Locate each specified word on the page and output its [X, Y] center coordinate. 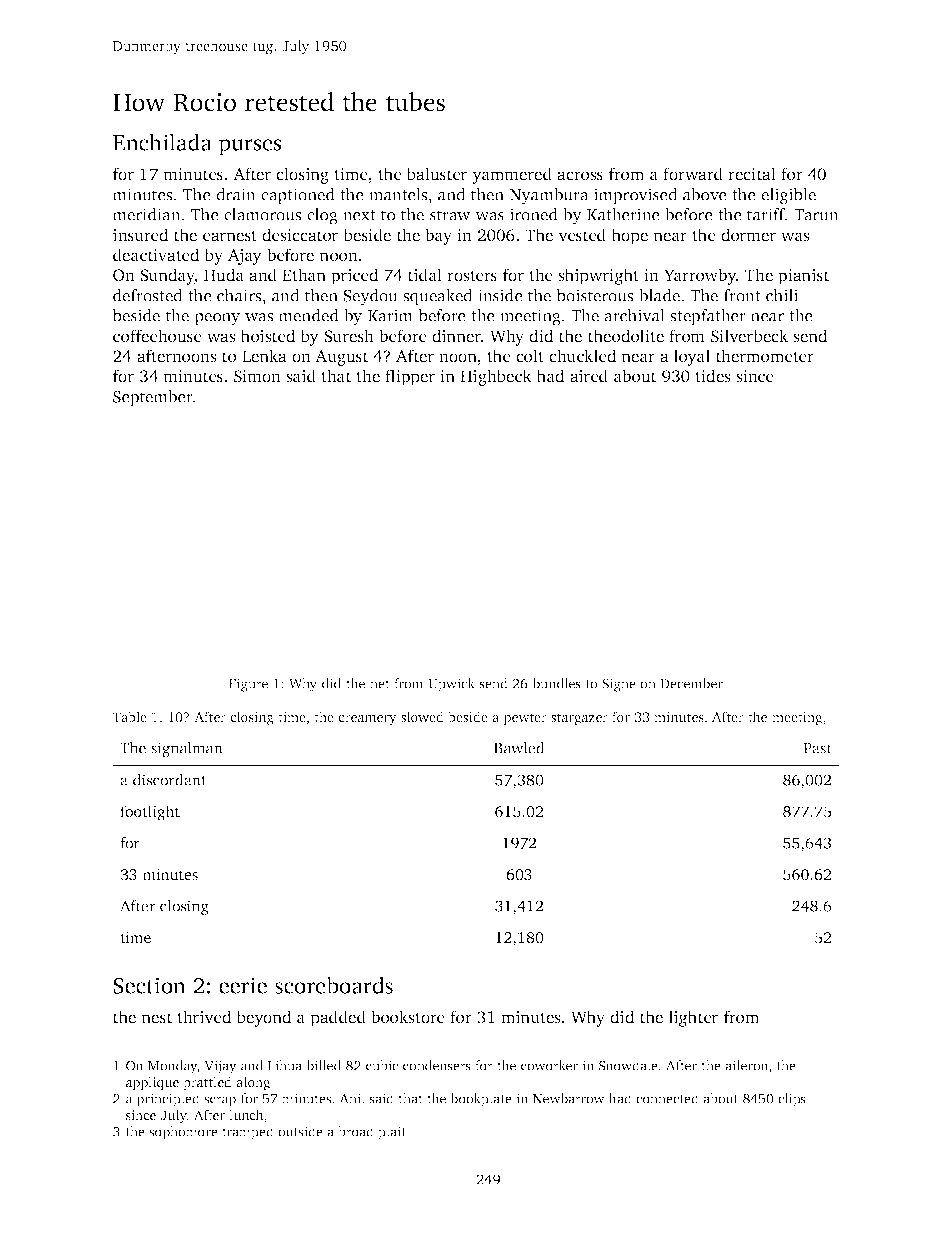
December [691, 683]
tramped [248, 1133]
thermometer [765, 355]
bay [438, 236]
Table [129, 716]
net [380, 684]
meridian [147, 214]
